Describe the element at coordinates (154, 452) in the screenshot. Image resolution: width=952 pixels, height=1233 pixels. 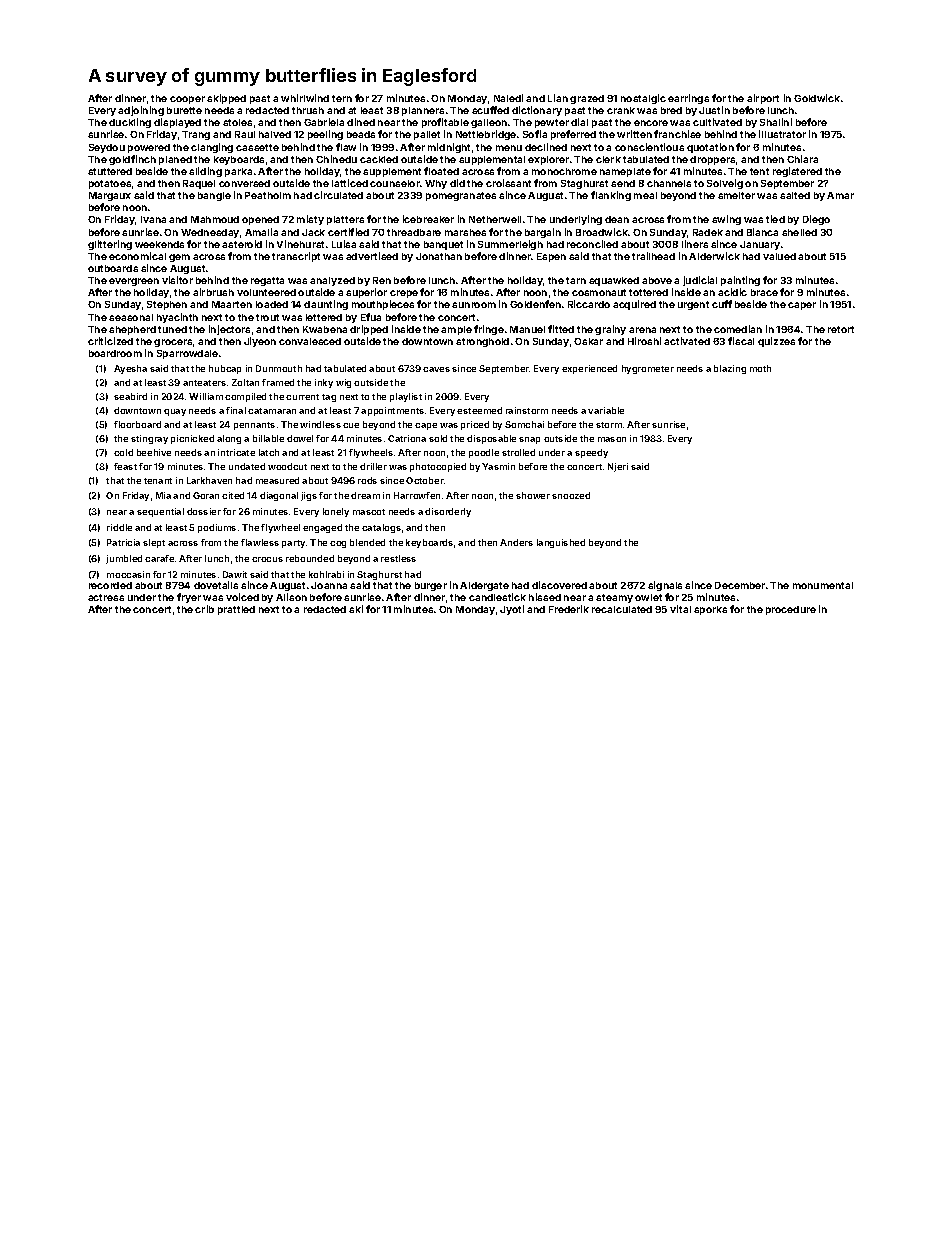
I see `beehive` at that location.
